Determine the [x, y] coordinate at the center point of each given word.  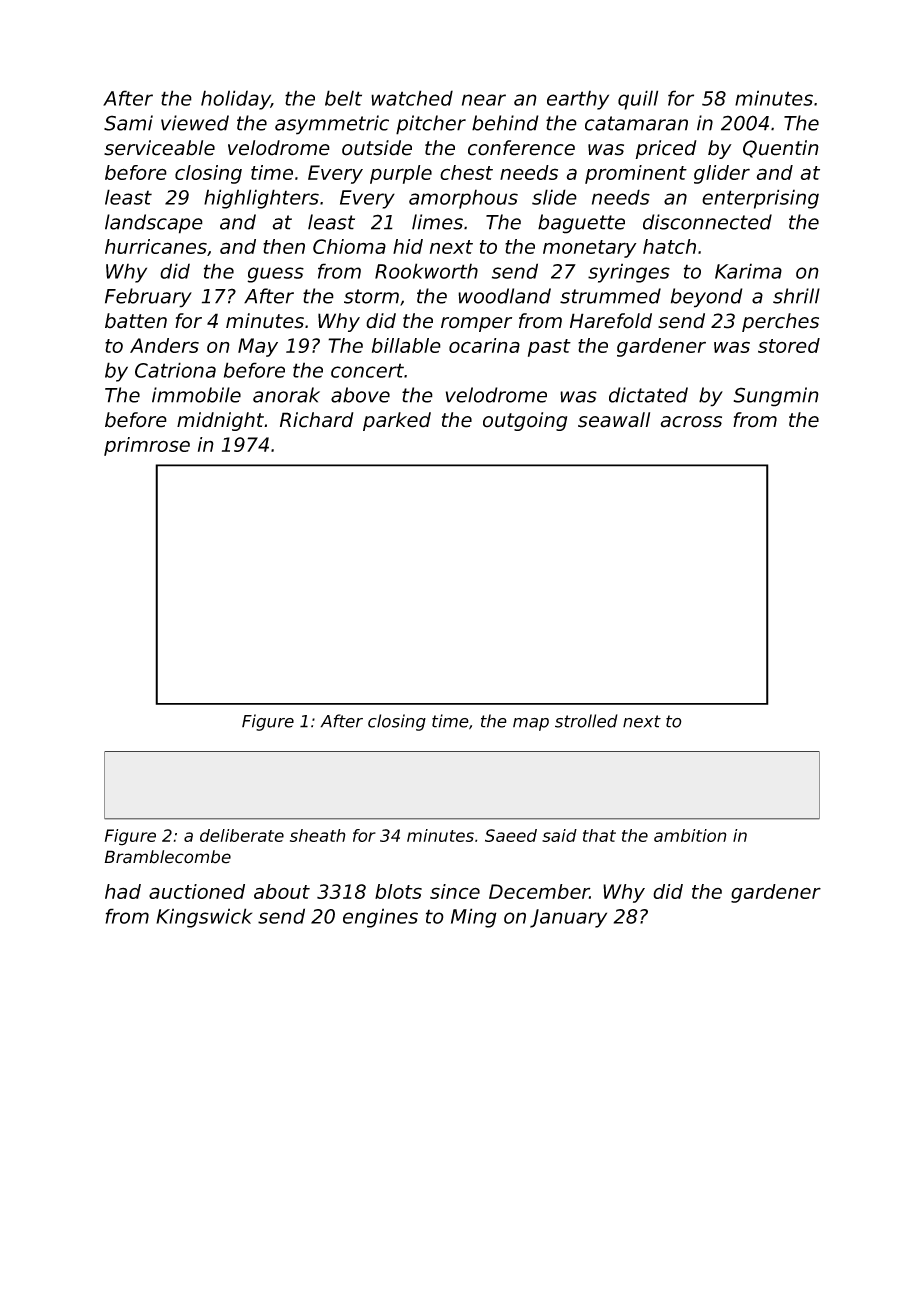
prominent [636, 174]
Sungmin [776, 397]
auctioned [197, 891]
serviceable [159, 148]
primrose [147, 446]
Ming [474, 918]
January [568, 918]
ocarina [484, 345]
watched [412, 98]
